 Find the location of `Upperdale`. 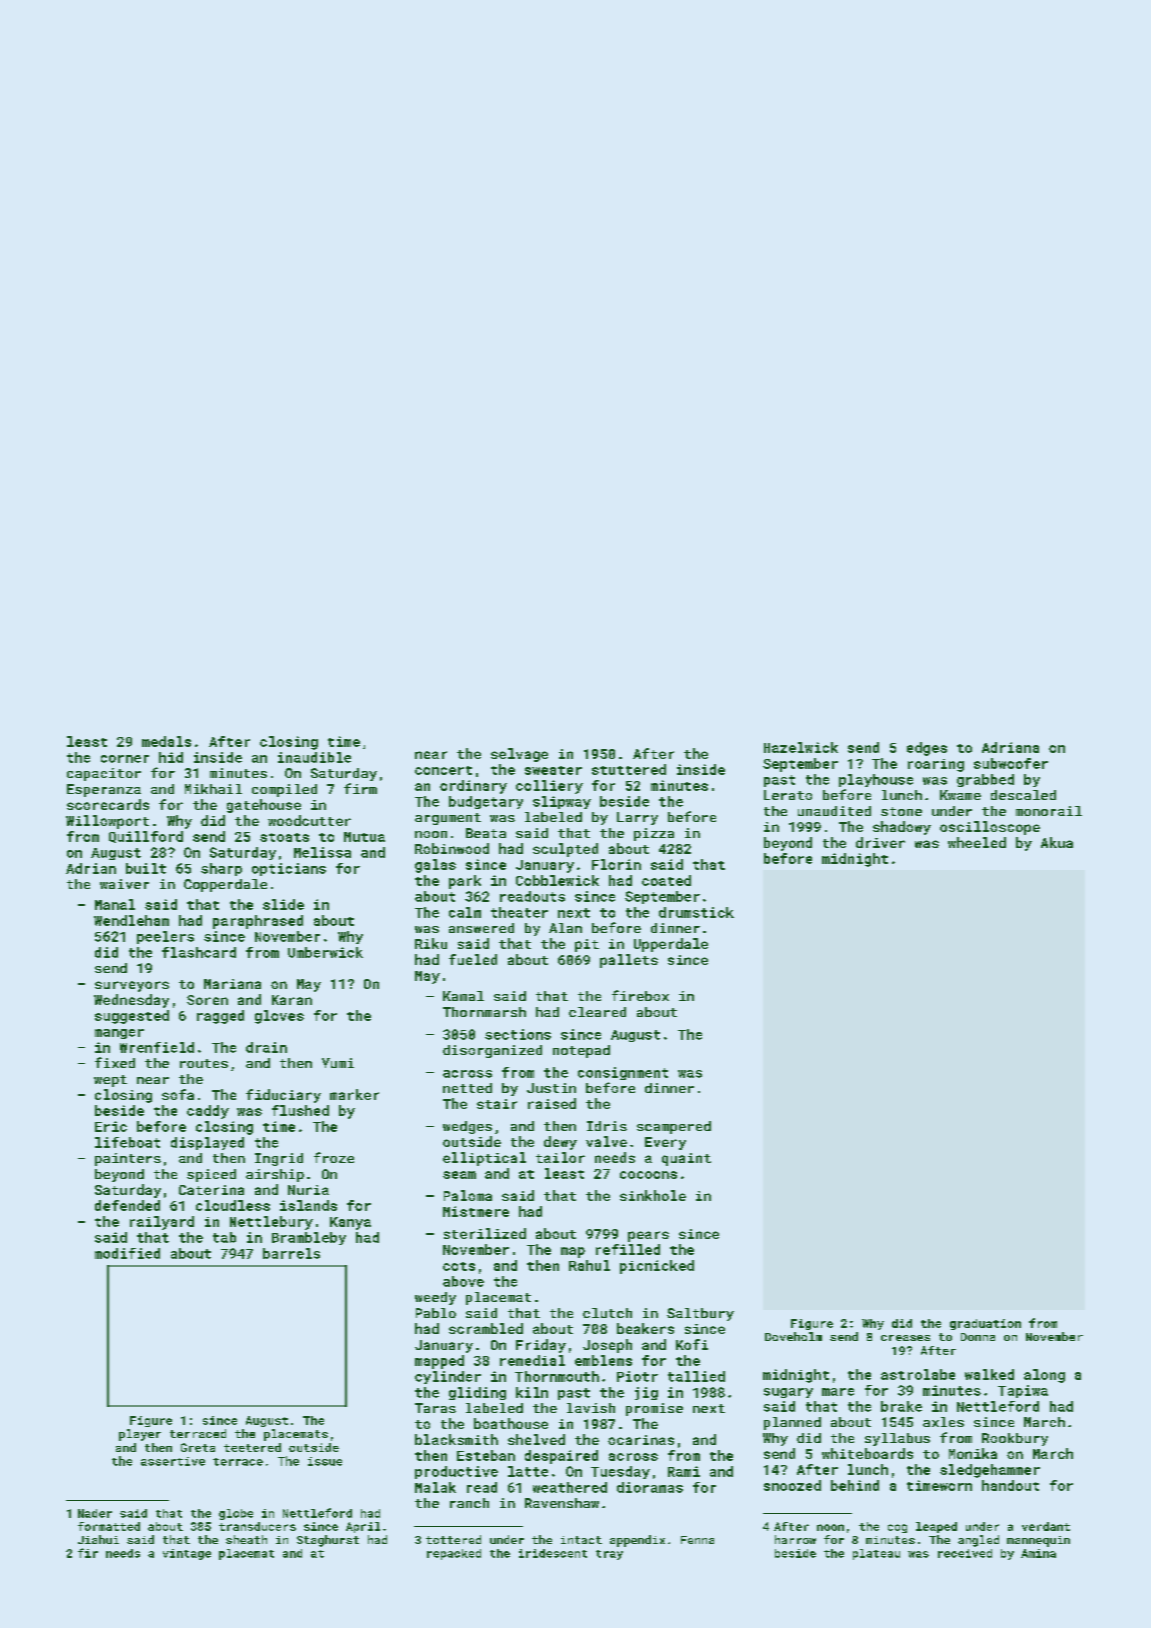

Upperdale is located at coordinates (671, 945).
